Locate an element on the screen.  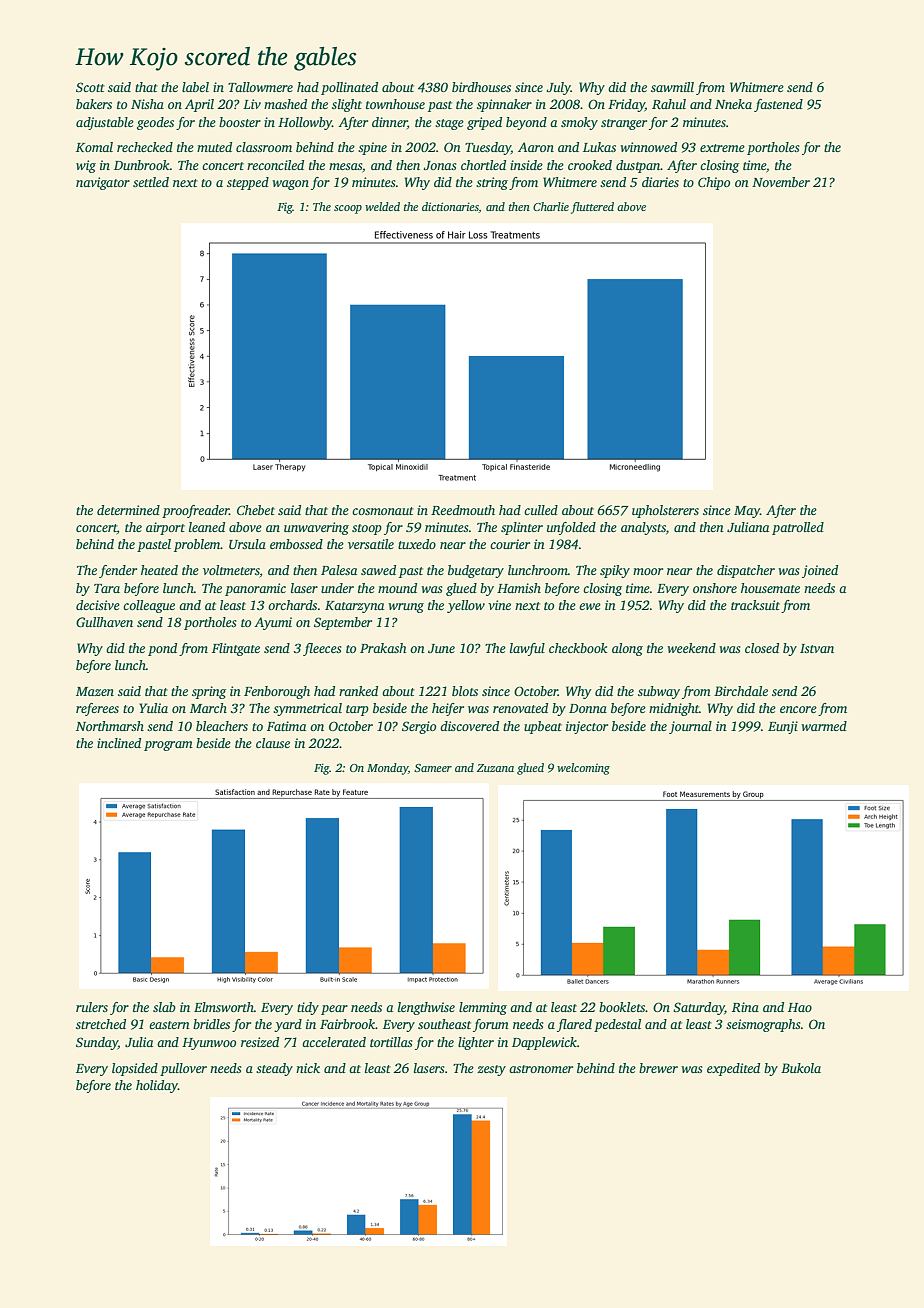
lemming is located at coordinates (483, 1008).
